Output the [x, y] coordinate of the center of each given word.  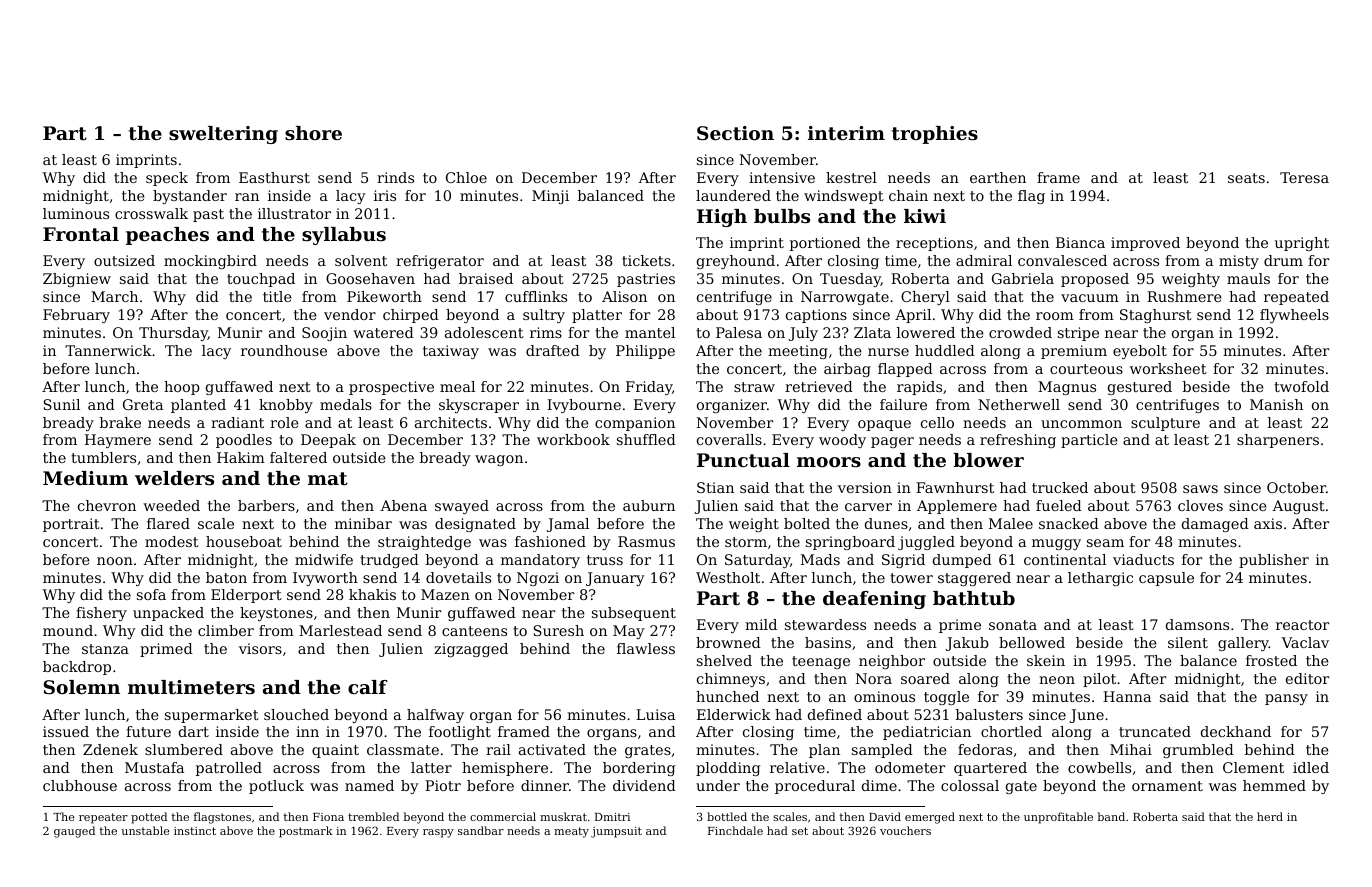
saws [1200, 489]
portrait [71, 525]
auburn [649, 505]
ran [247, 197]
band [1111, 816]
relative [797, 767]
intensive [782, 177]
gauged [74, 832]
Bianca [1080, 242]
